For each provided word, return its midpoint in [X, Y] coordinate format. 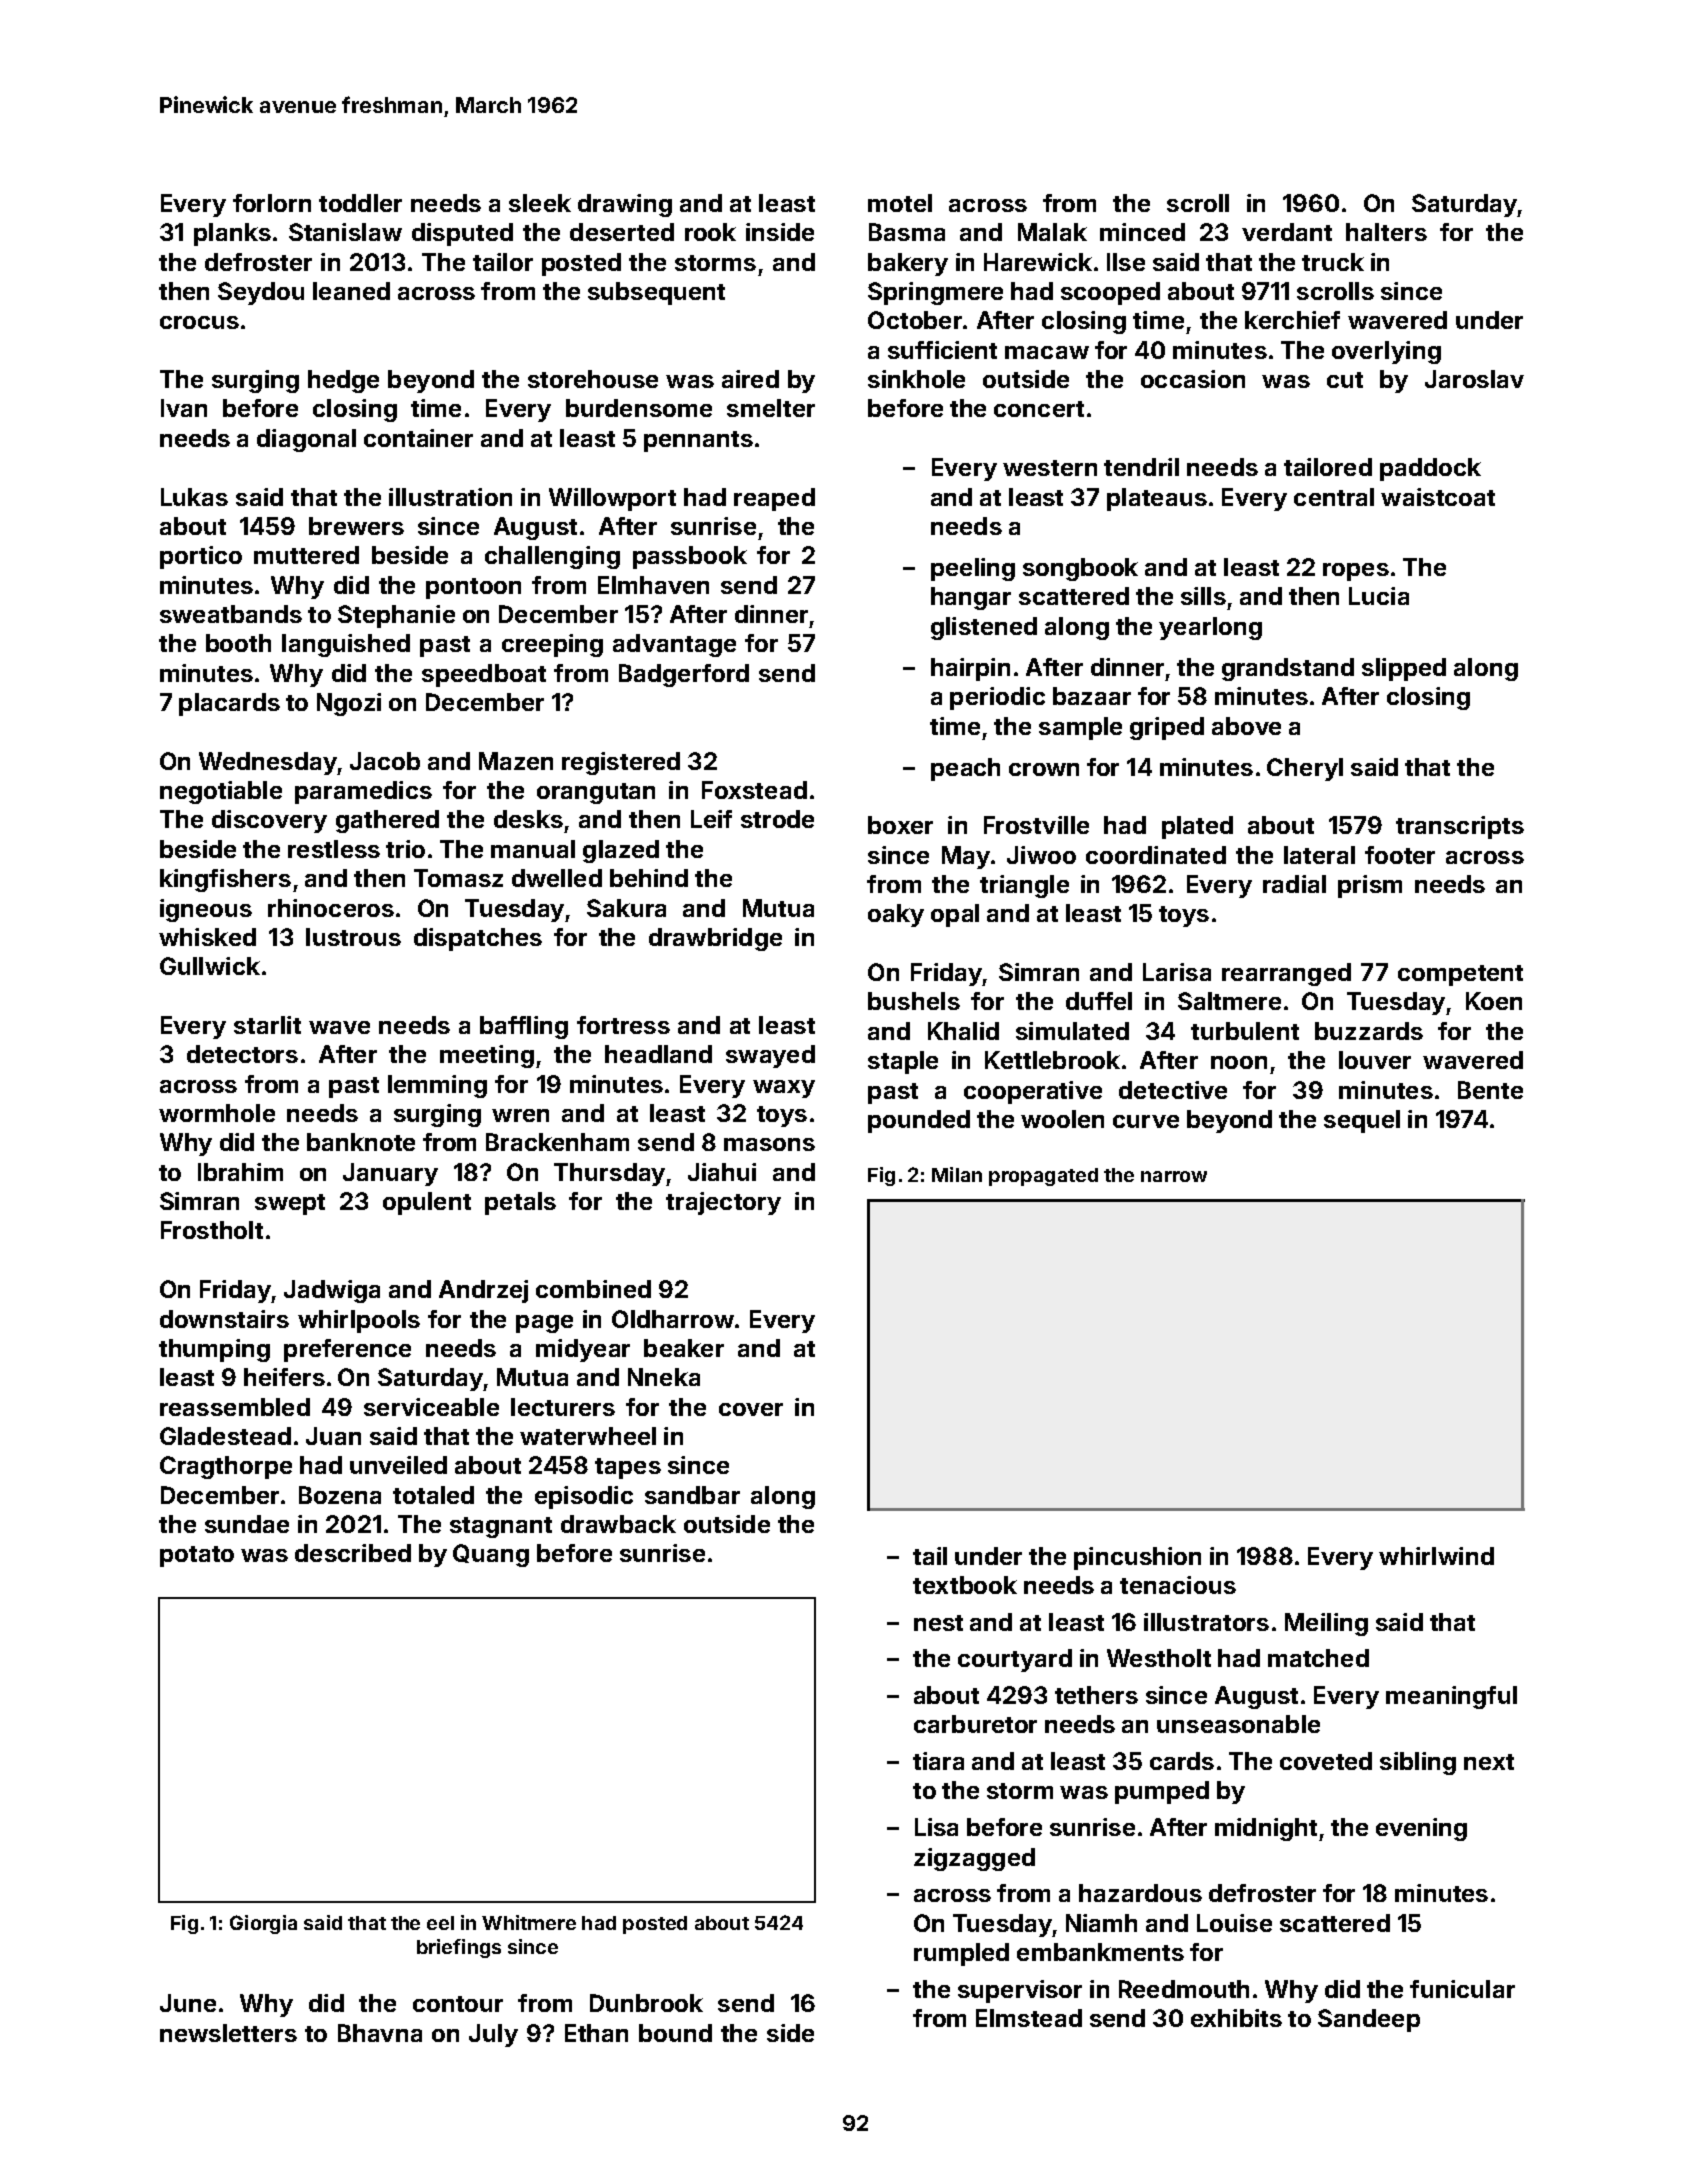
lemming [437, 1086]
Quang [491, 1555]
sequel [1362, 1121]
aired [750, 379]
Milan [957, 1174]
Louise [1234, 1923]
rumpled [961, 1954]
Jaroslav [1474, 379]
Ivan [184, 408]
